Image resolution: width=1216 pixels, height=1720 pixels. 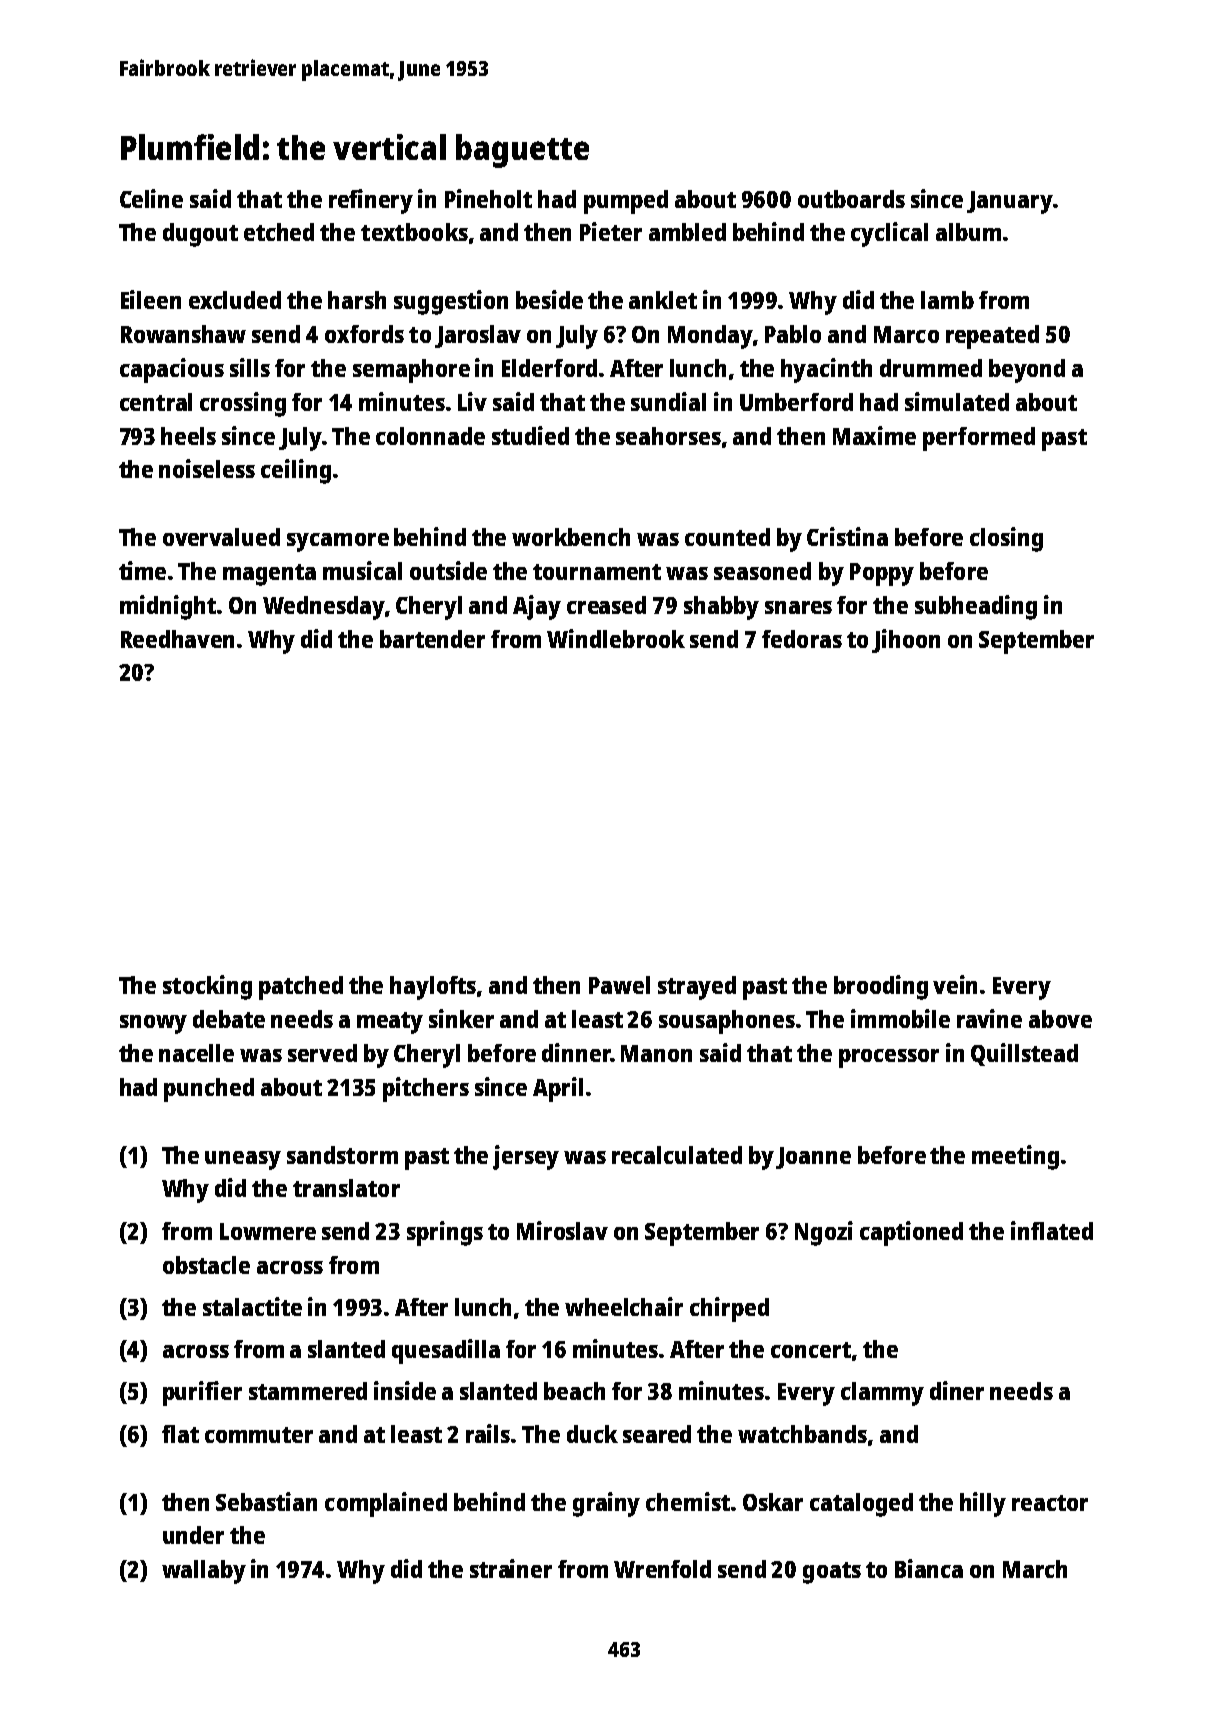 What do you see at coordinates (235, 300) in the document?
I see `excluded` at bounding box center [235, 300].
